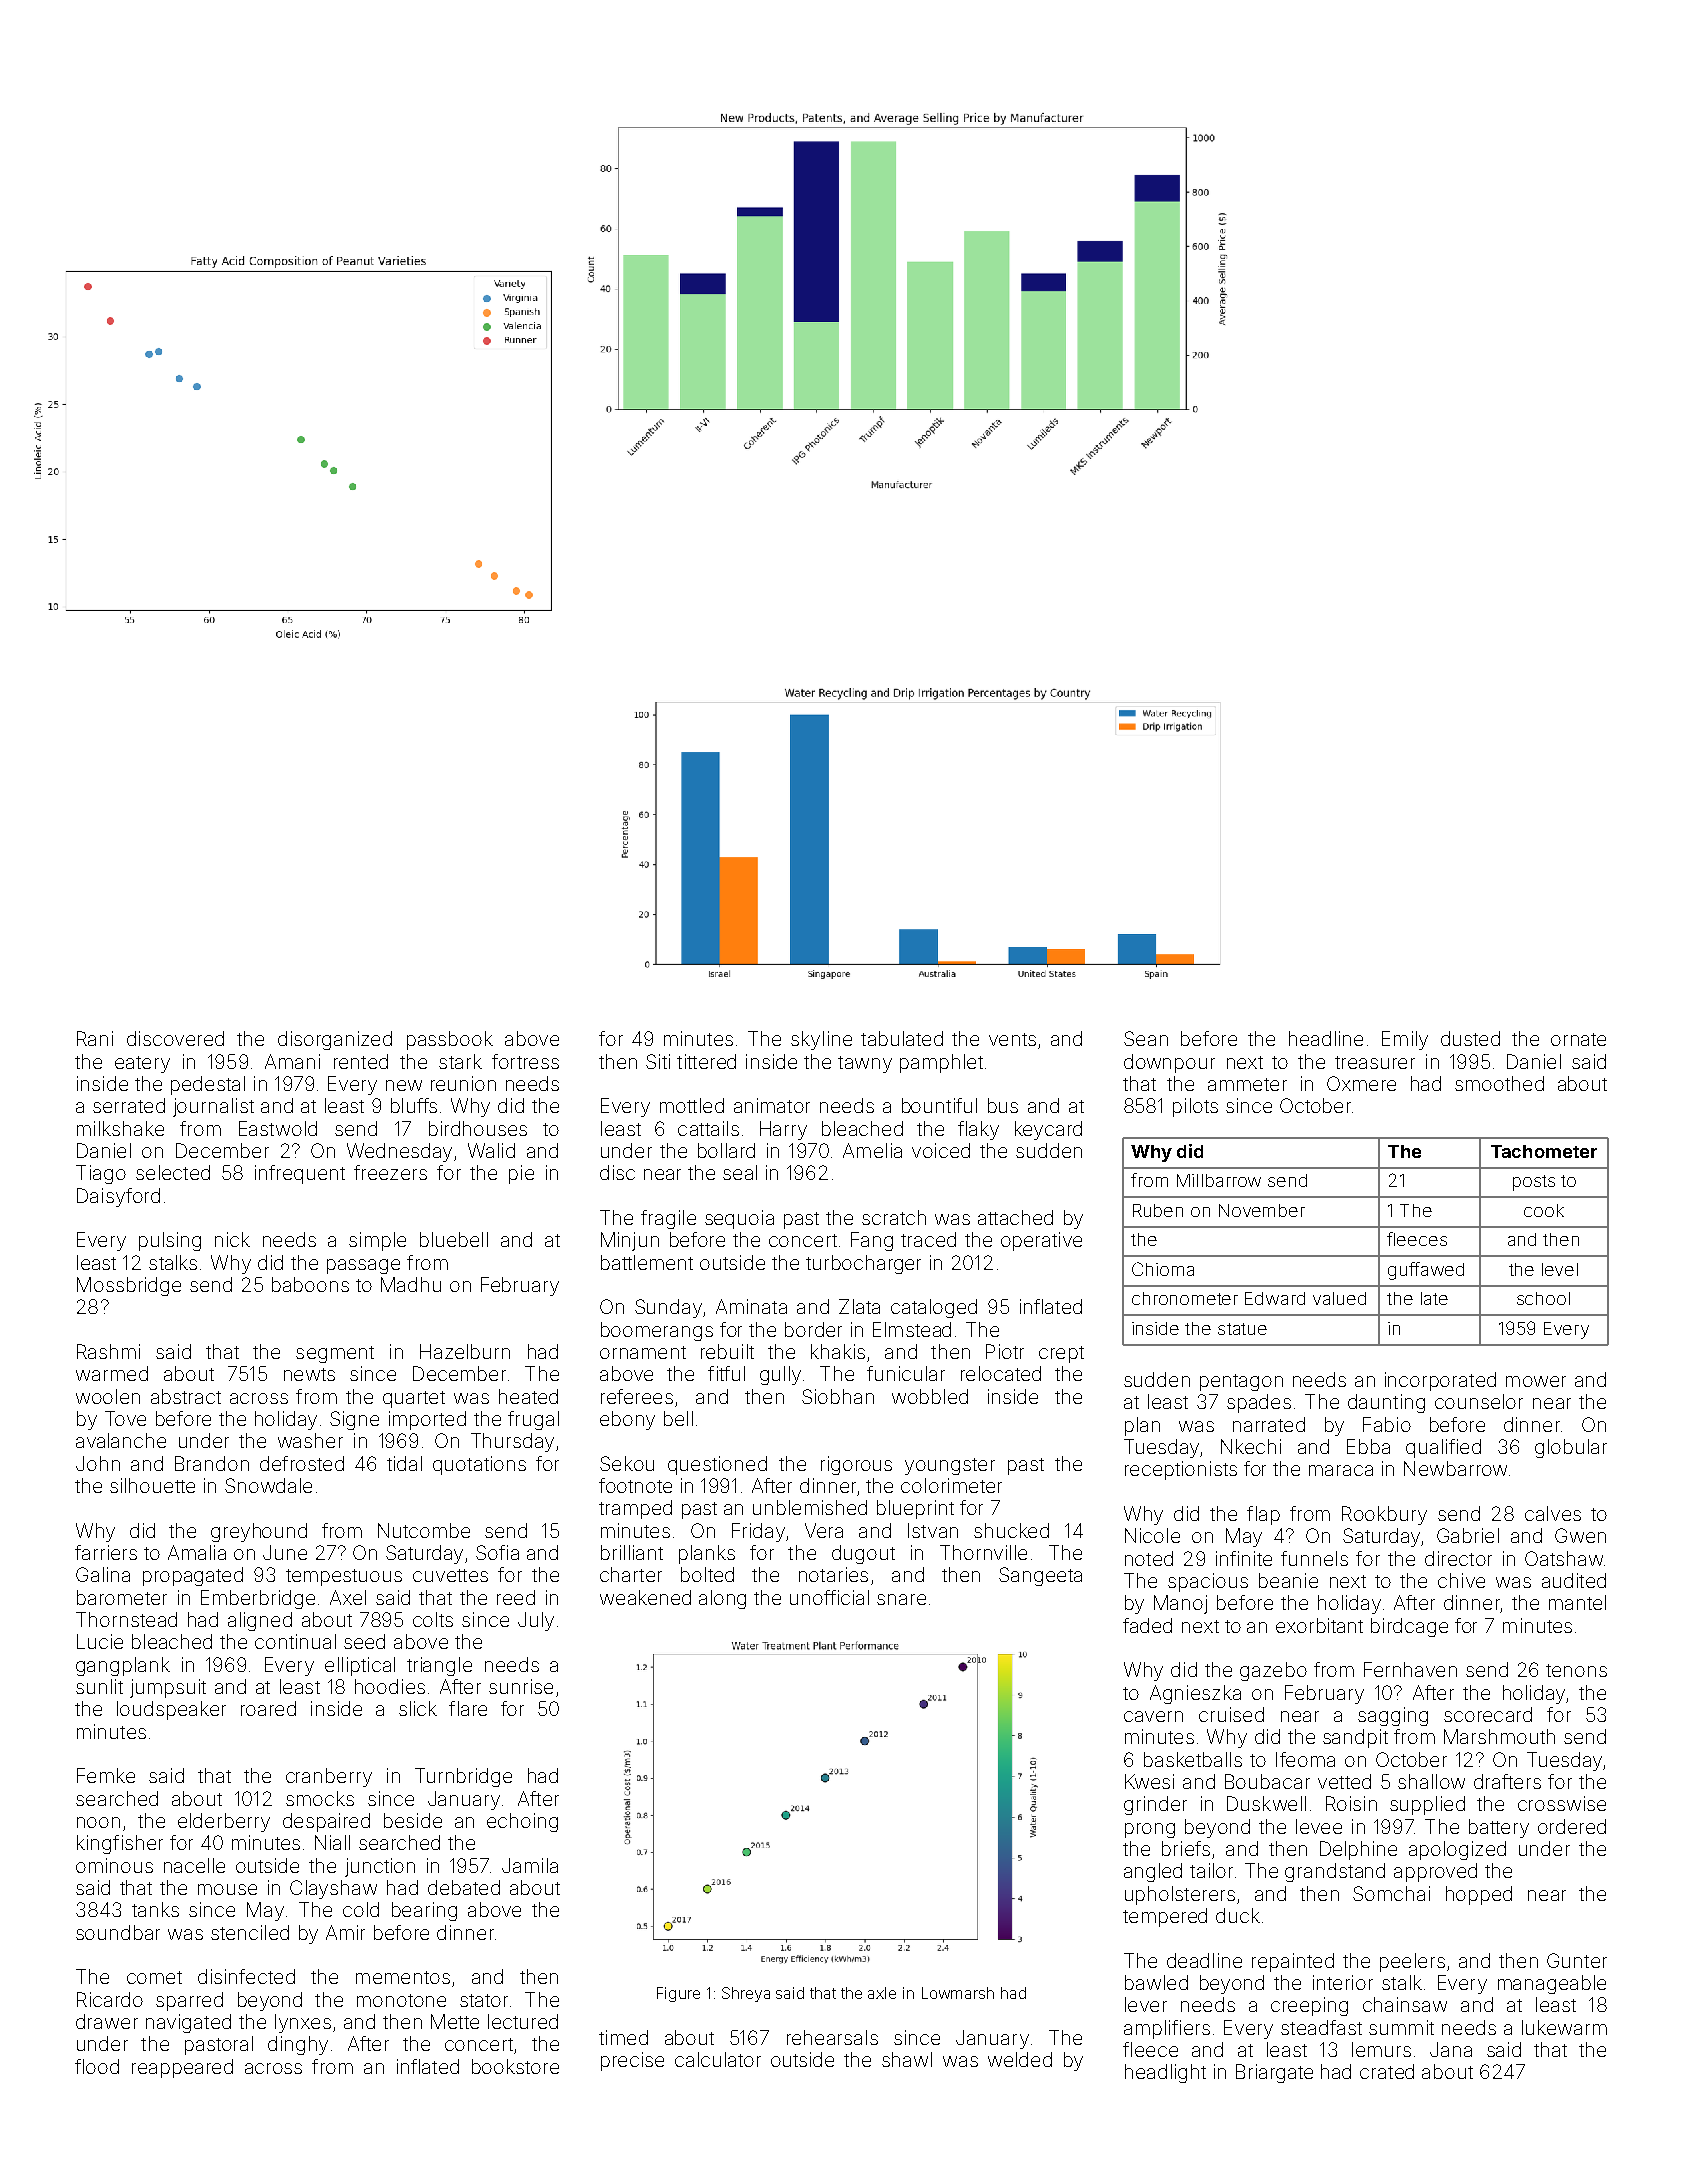 Image resolution: width=1683 pixels, height=2178 pixels. I want to click on precise, so click(632, 2061).
